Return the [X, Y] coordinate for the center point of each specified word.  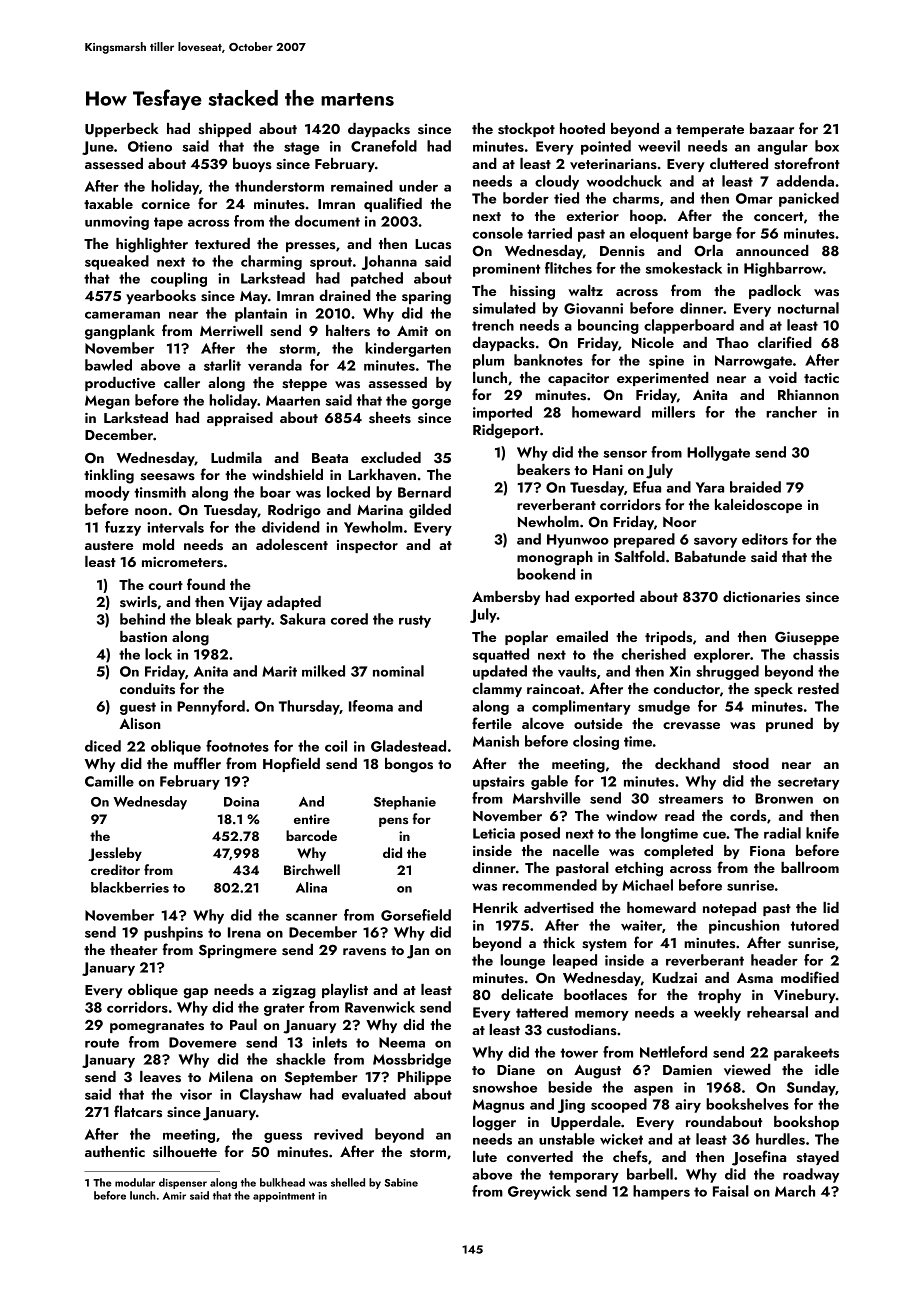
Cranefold [384, 146]
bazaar [772, 128]
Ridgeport [506, 431]
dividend [291, 527]
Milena [231, 1076]
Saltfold [640, 556]
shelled [348, 1182]
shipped [225, 130]
